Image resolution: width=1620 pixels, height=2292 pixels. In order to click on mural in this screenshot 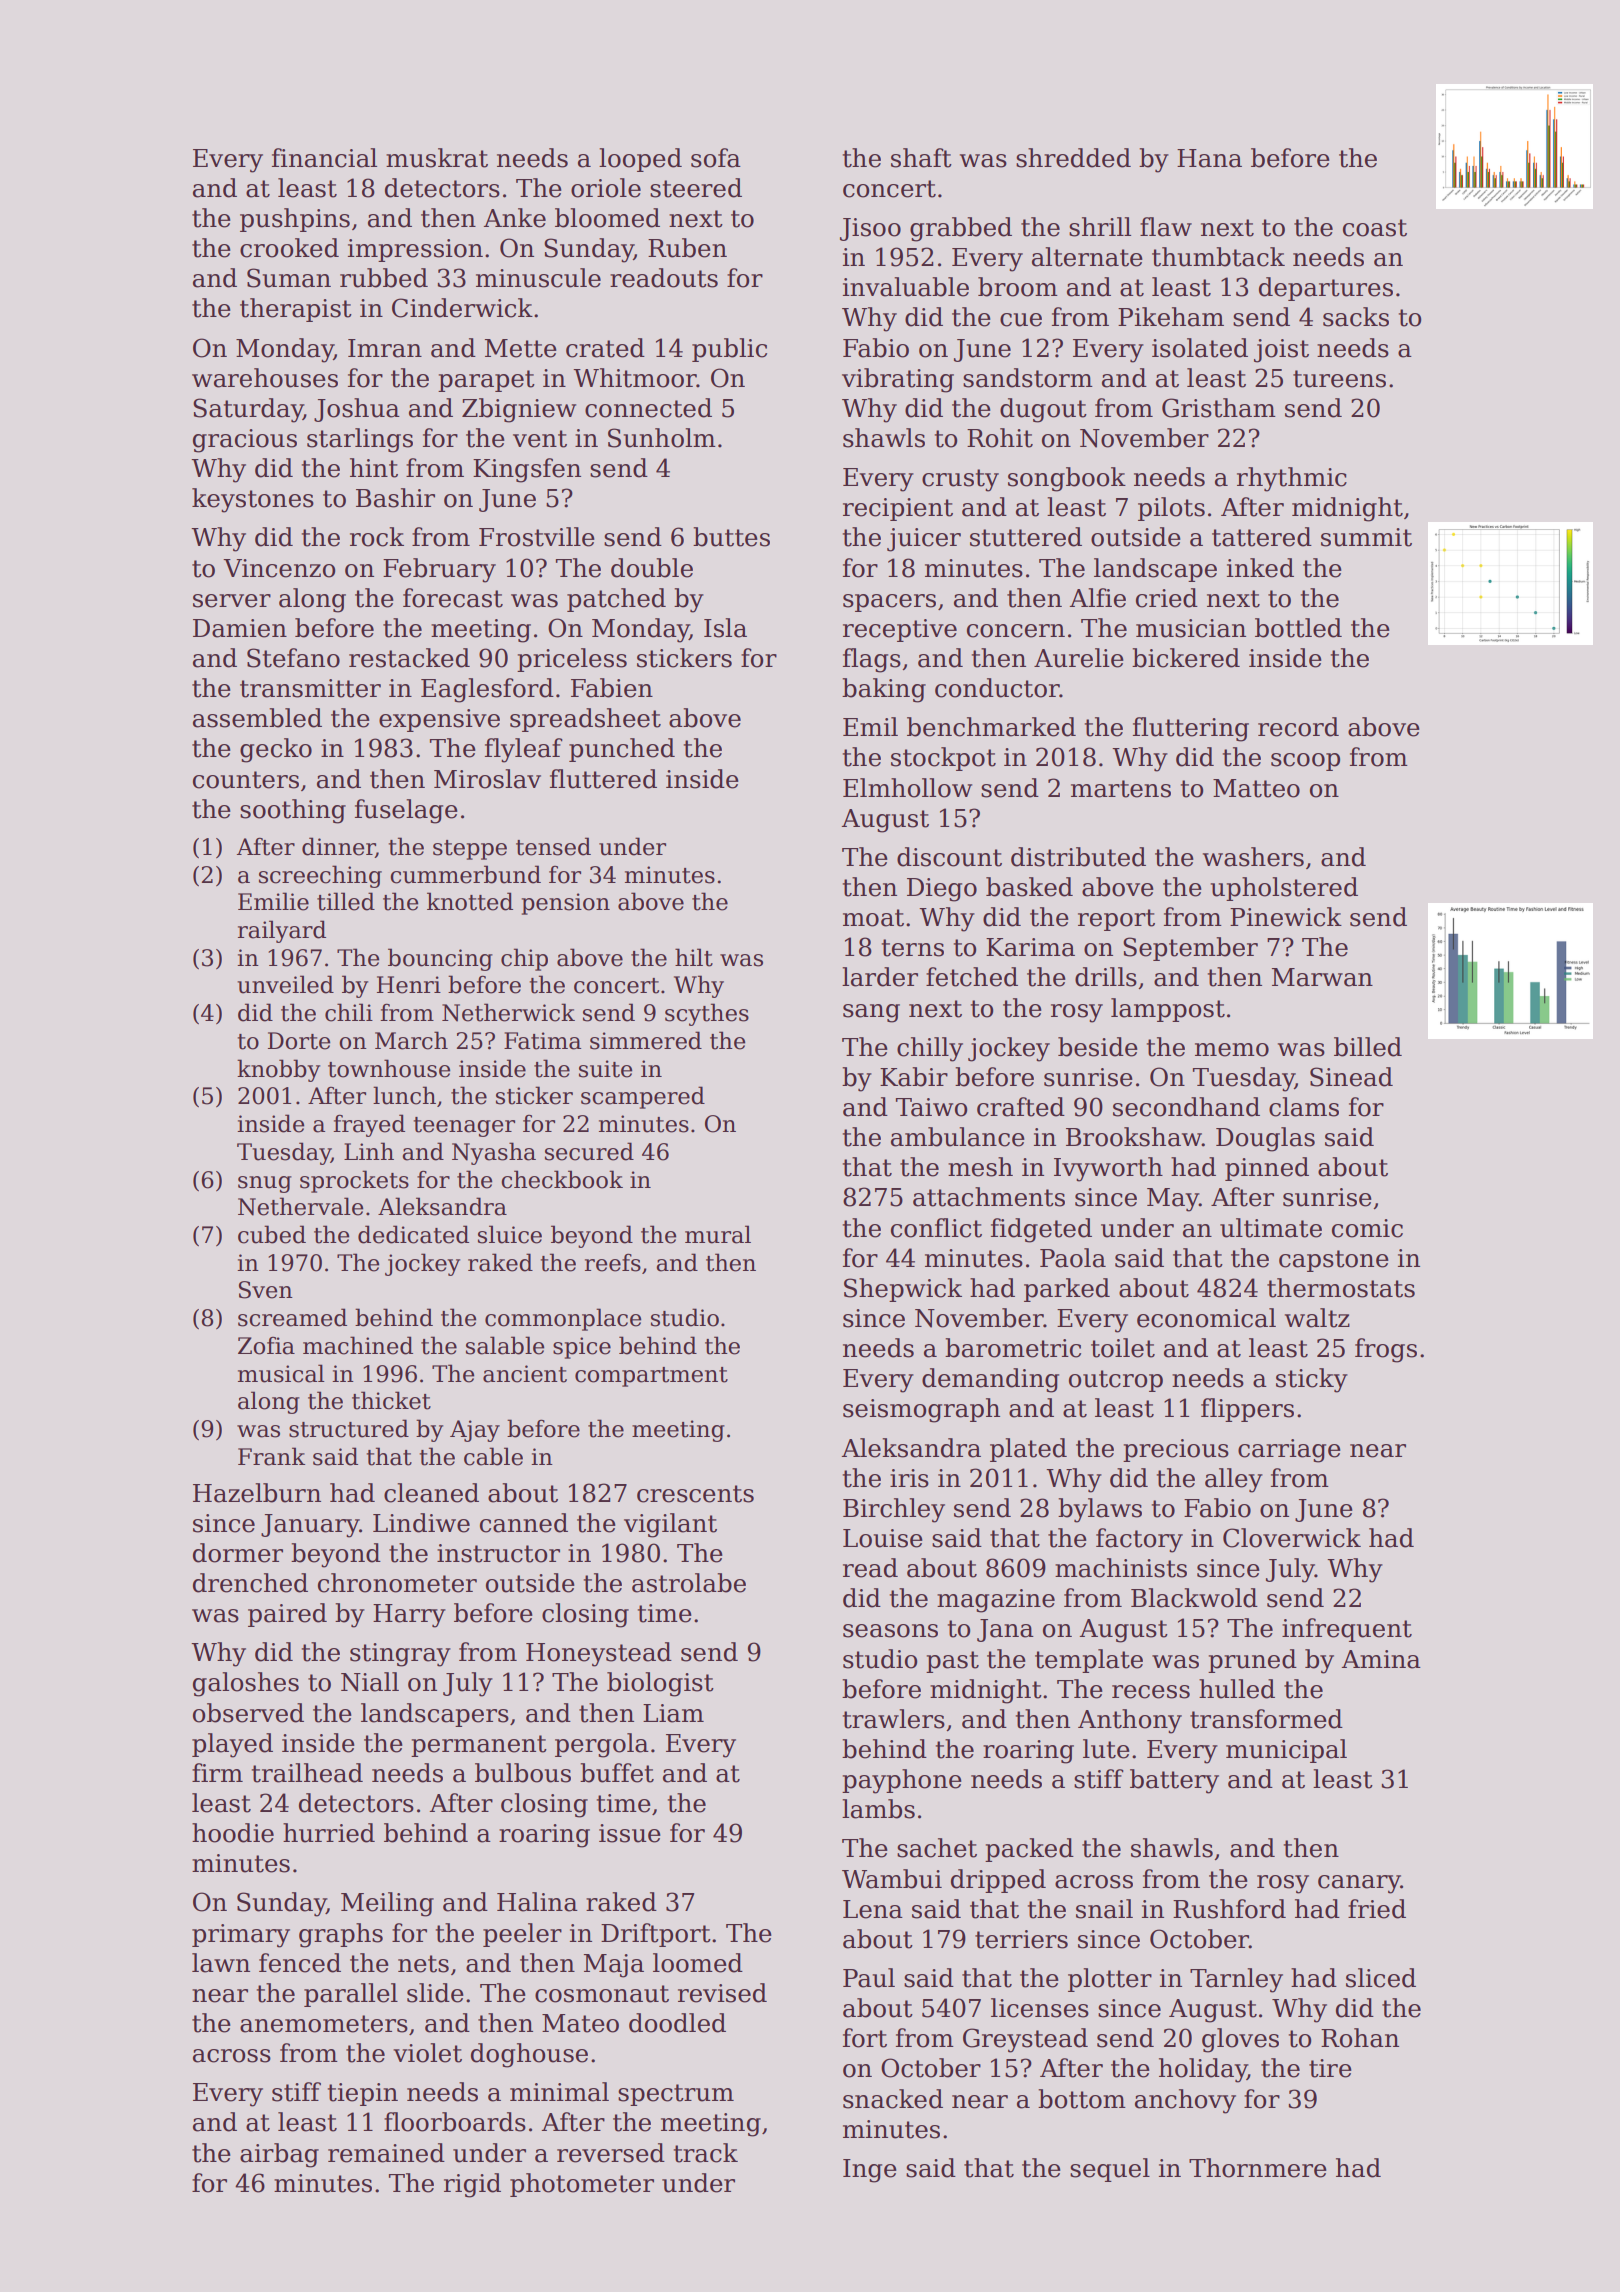, I will do `click(718, 1234)`.
